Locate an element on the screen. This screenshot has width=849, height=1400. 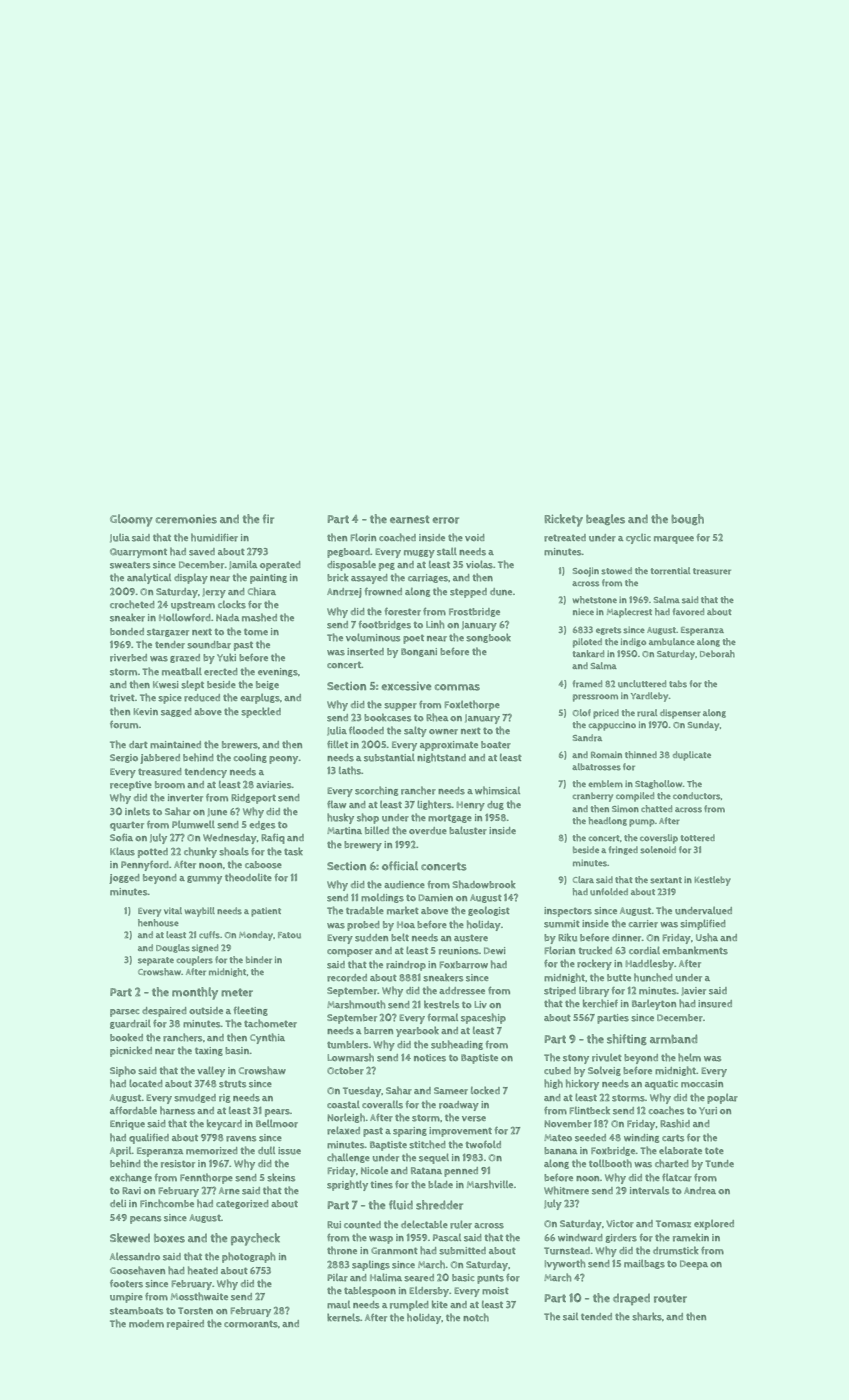
April is located at coordinates (121, 1151).
